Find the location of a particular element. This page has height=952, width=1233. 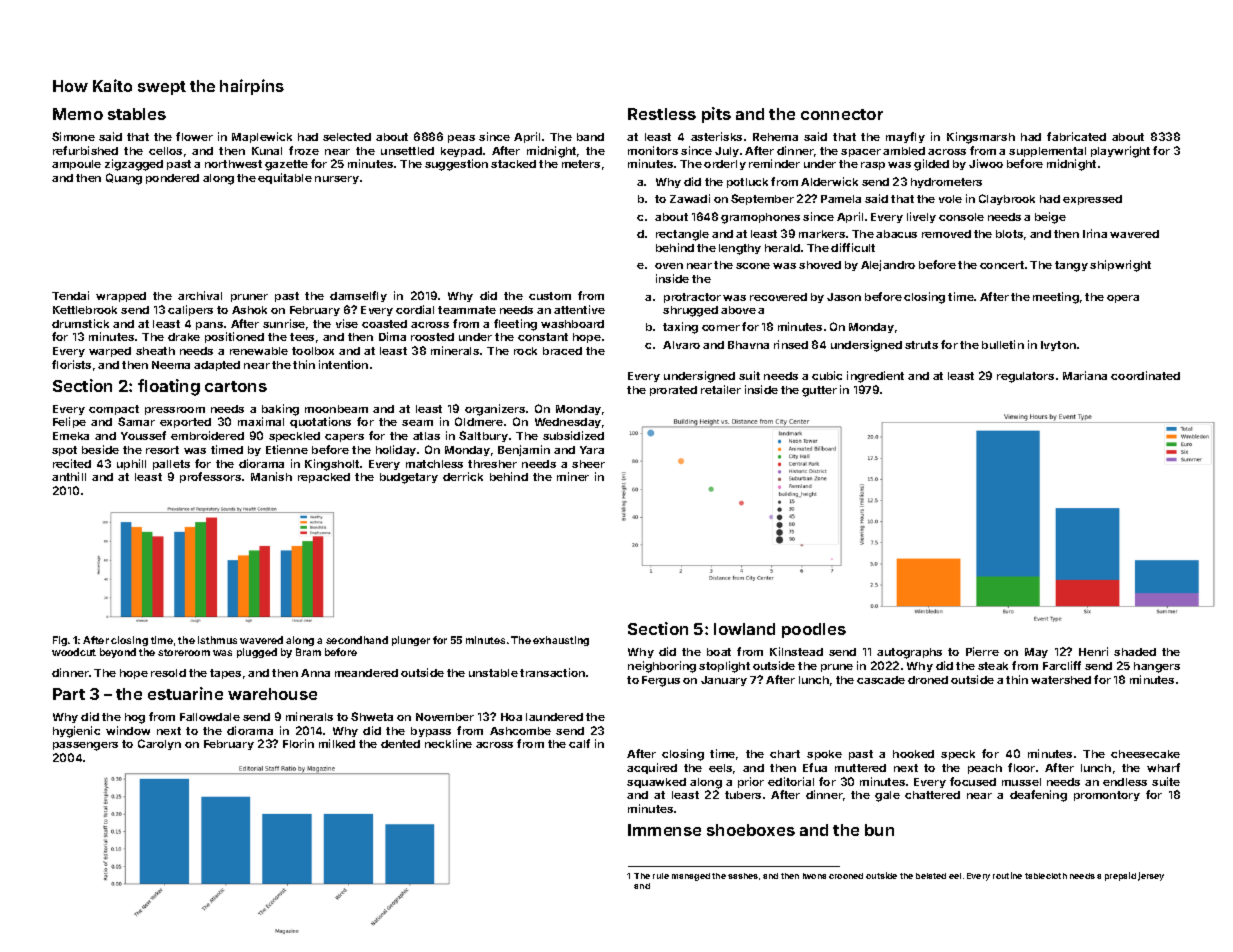

fabricated is located at coordinates (1076, 136).
